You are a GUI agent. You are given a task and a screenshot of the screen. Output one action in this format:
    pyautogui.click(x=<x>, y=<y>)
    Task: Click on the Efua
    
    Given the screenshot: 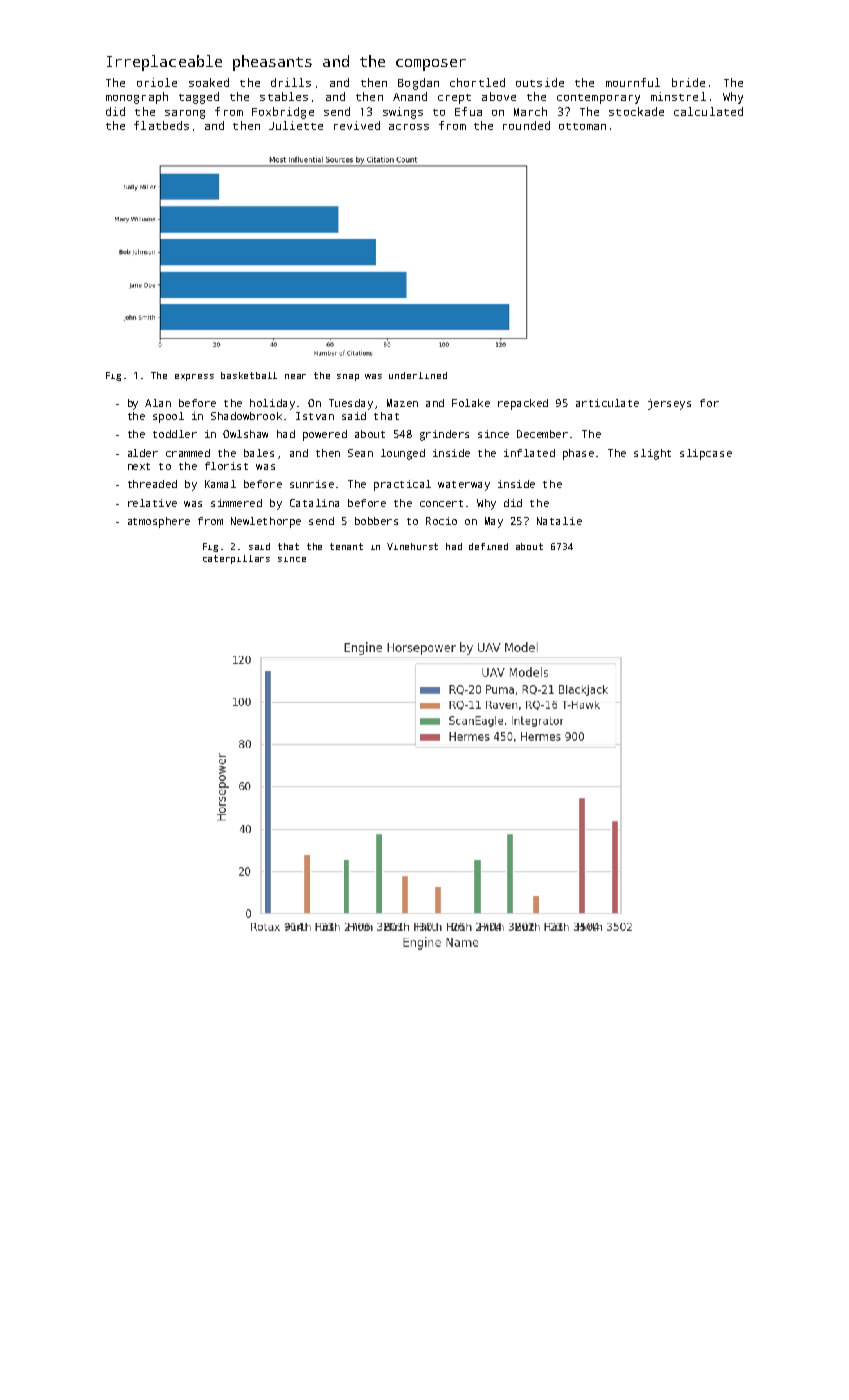 What is the action you would take?
    pyautogui.click(x=468, y=111)
